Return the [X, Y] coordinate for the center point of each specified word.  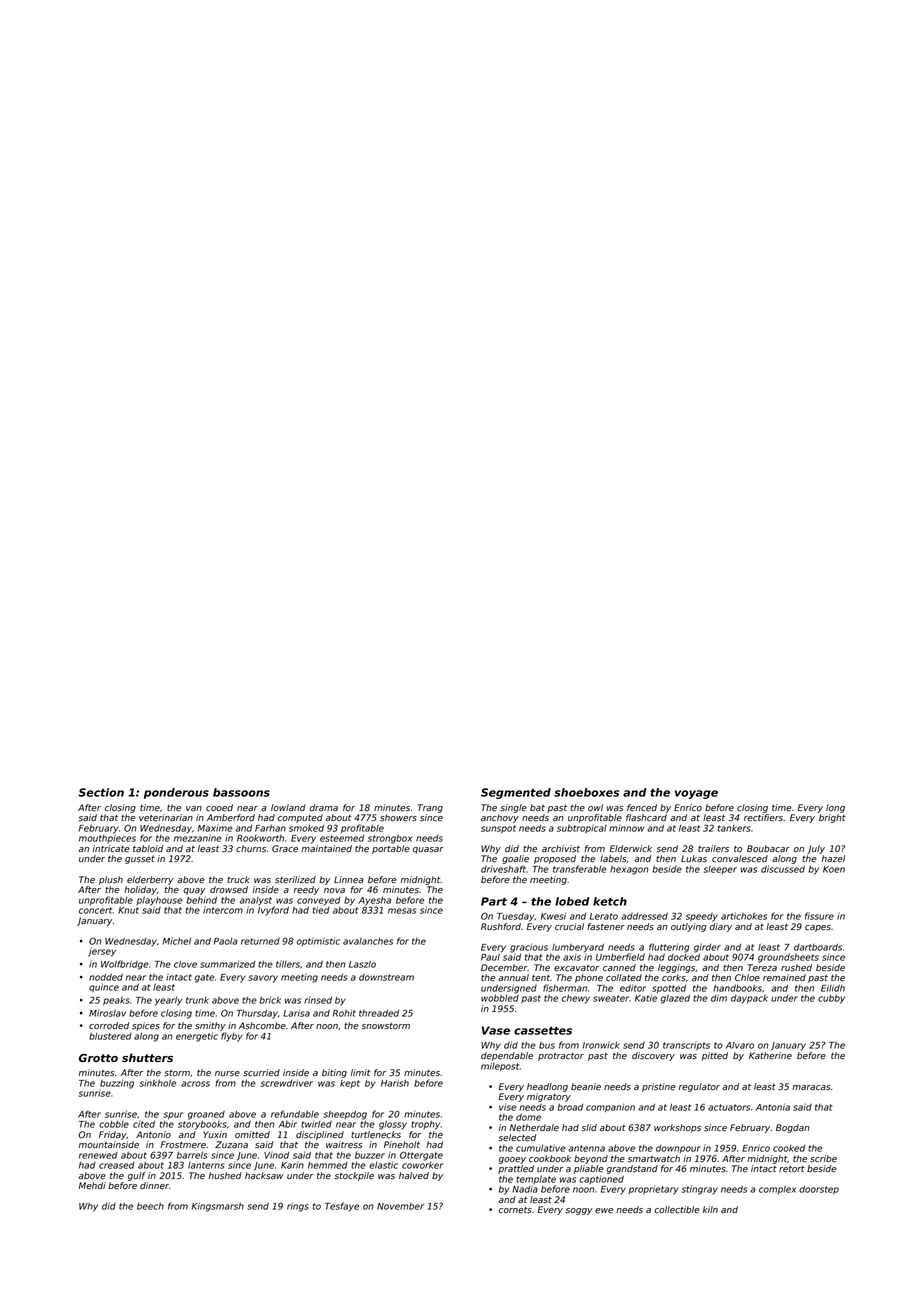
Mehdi [92, 1185]
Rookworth [260, 838]
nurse [227, 1074]
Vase [496, 1030]
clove [185, 964]
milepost [500, 1066]
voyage [696, 794]
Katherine [770, 1055]
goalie [515, 859]
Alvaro [740, 1045]
